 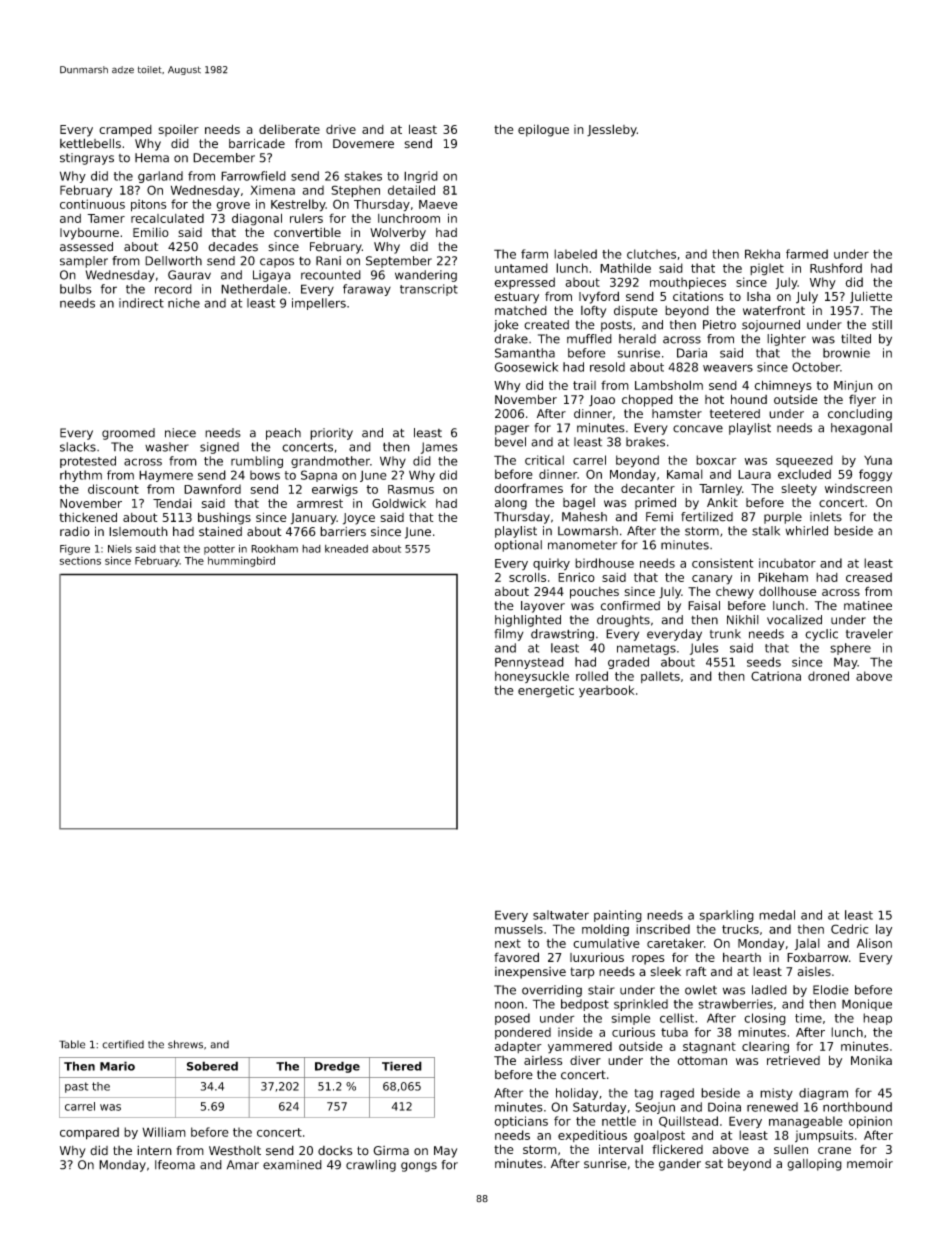 What do you see at coordinates (166, 476) in the screenshot?
I see `Haymere` at bounding box center [166, 476].
